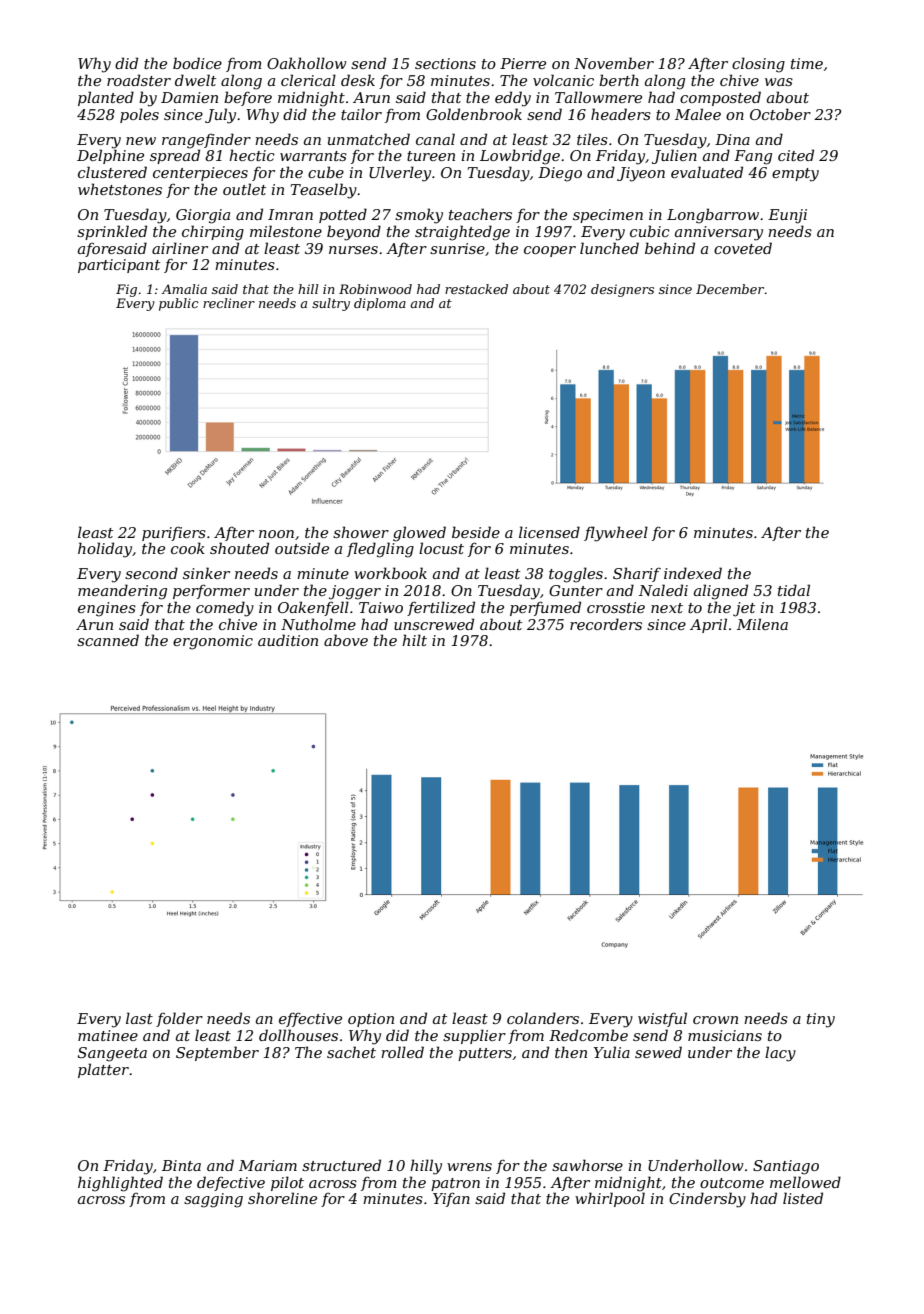  Describe the element at coordinates (213, 1200) in the screenshot. I see `sagging` at that location.
